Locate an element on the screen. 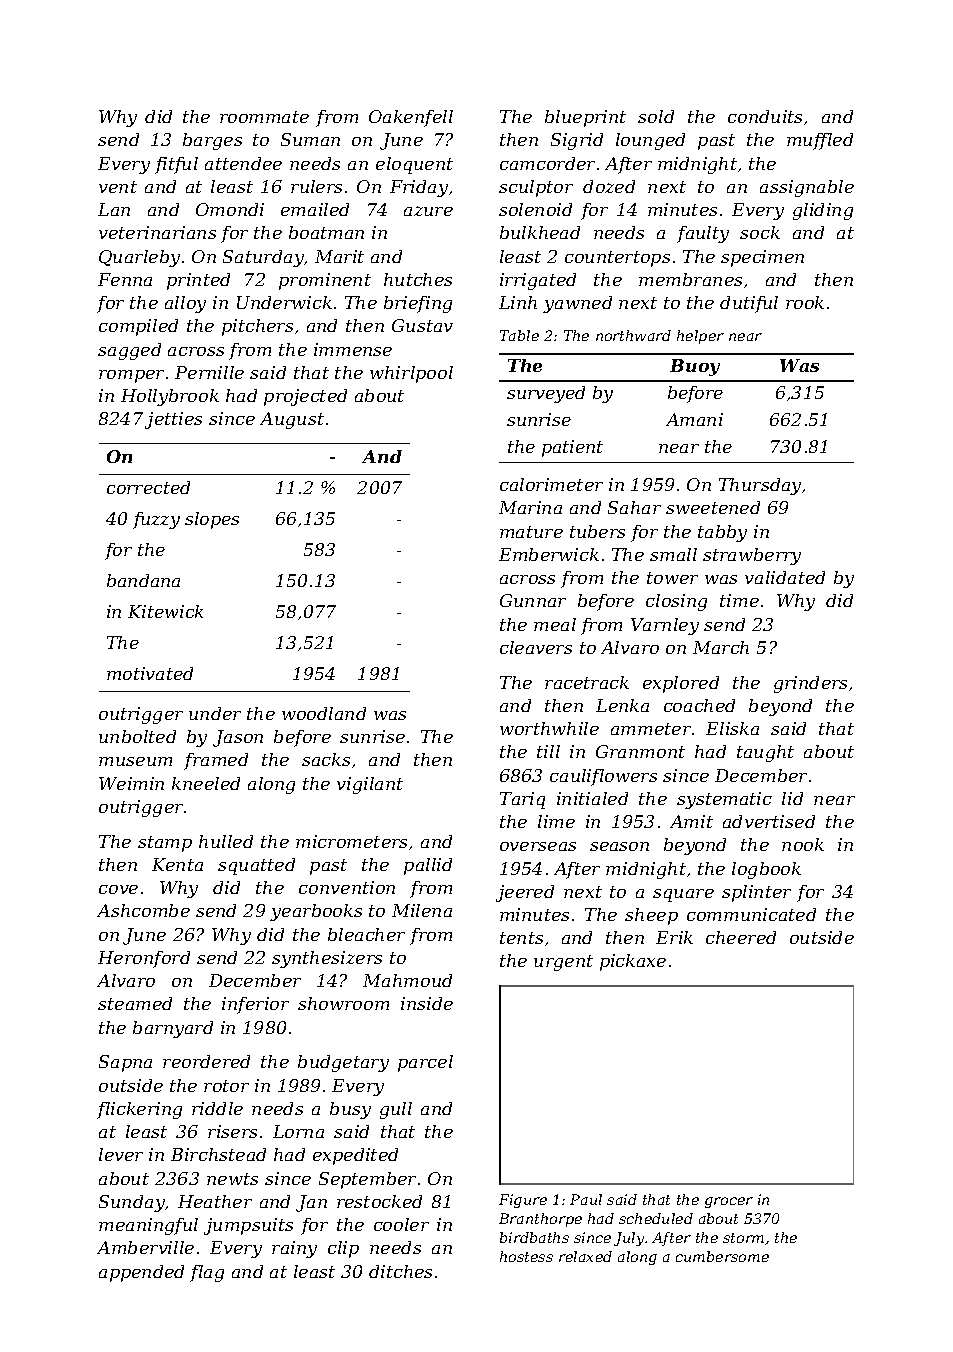 Image resolution: width=953 pixels, height=1352 pixels. conduits is located at coordinates (765, 116).
